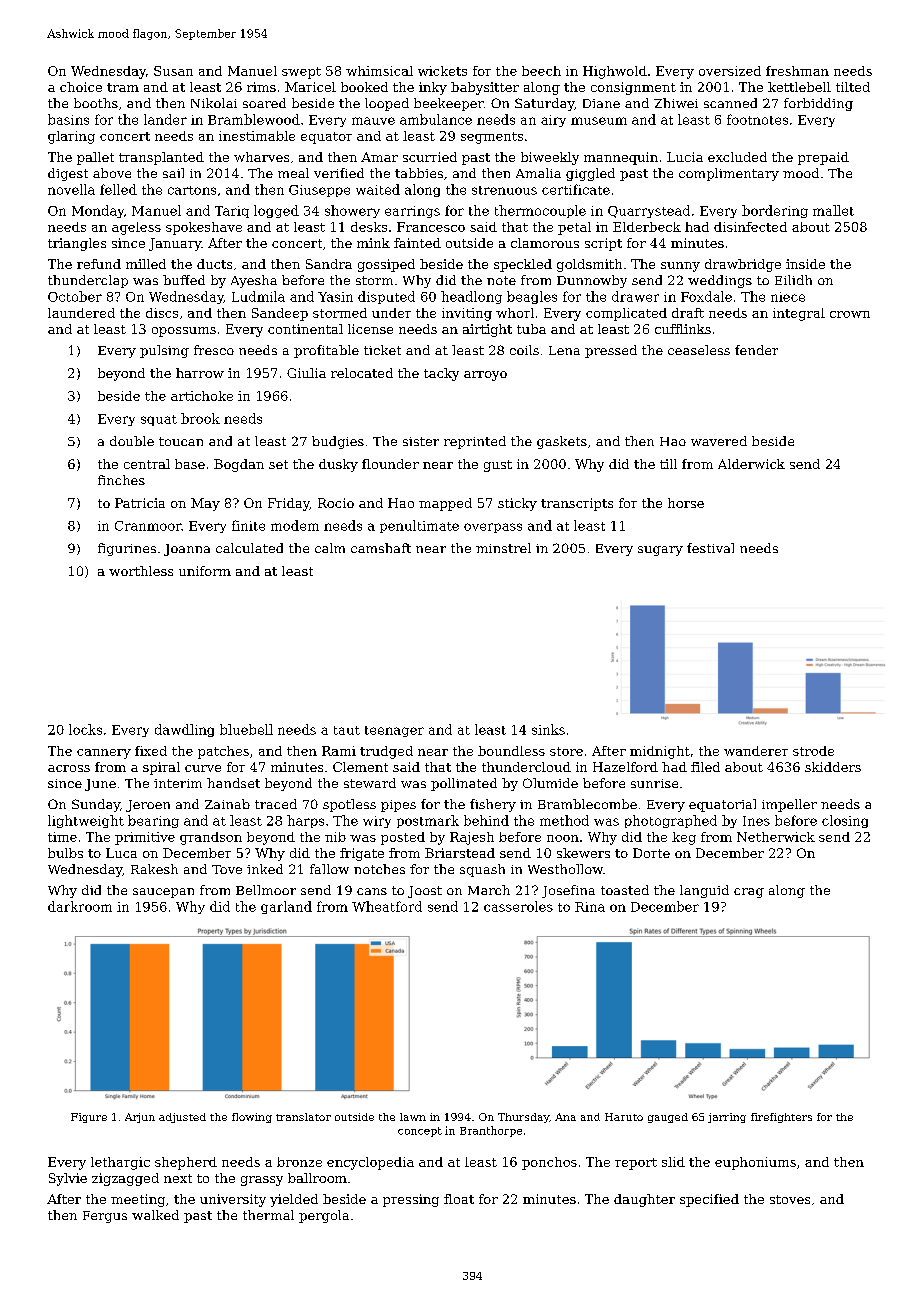  What do you see at coordinates (68, 174) in the document?
I see `digest` at bounding box center [68, 174].
